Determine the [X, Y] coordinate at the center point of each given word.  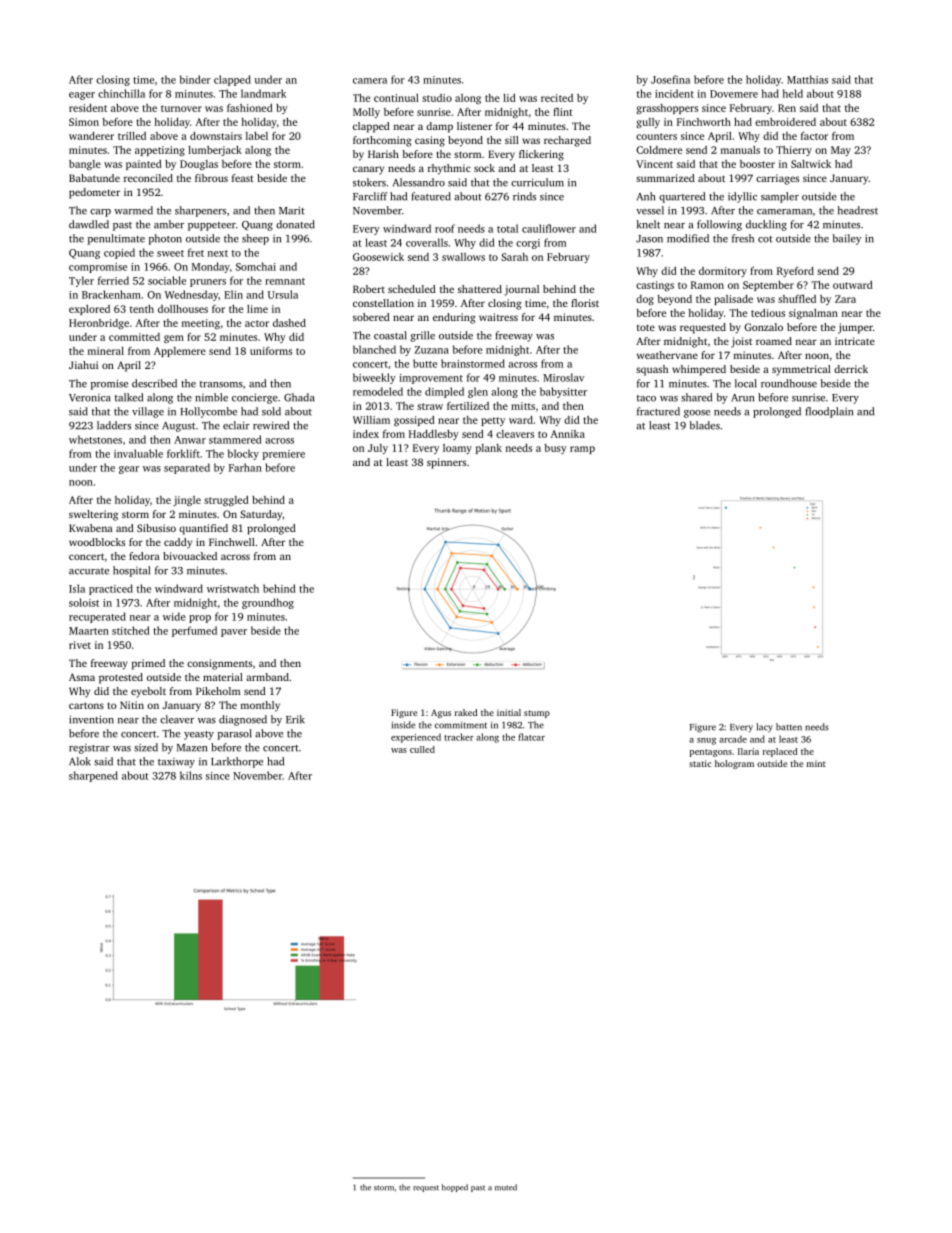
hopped [455, 1188]
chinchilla [121, 93]
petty [493, 421]
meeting [201, 324]
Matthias [807, 79]
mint [816, 763]
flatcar [531, 737]
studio [437, 98]
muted [506, 1187]
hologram [734, 764]
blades [704, 425]
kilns [191, 775]
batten [789, 727]
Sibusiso [156, 528]
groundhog [268, 603]
